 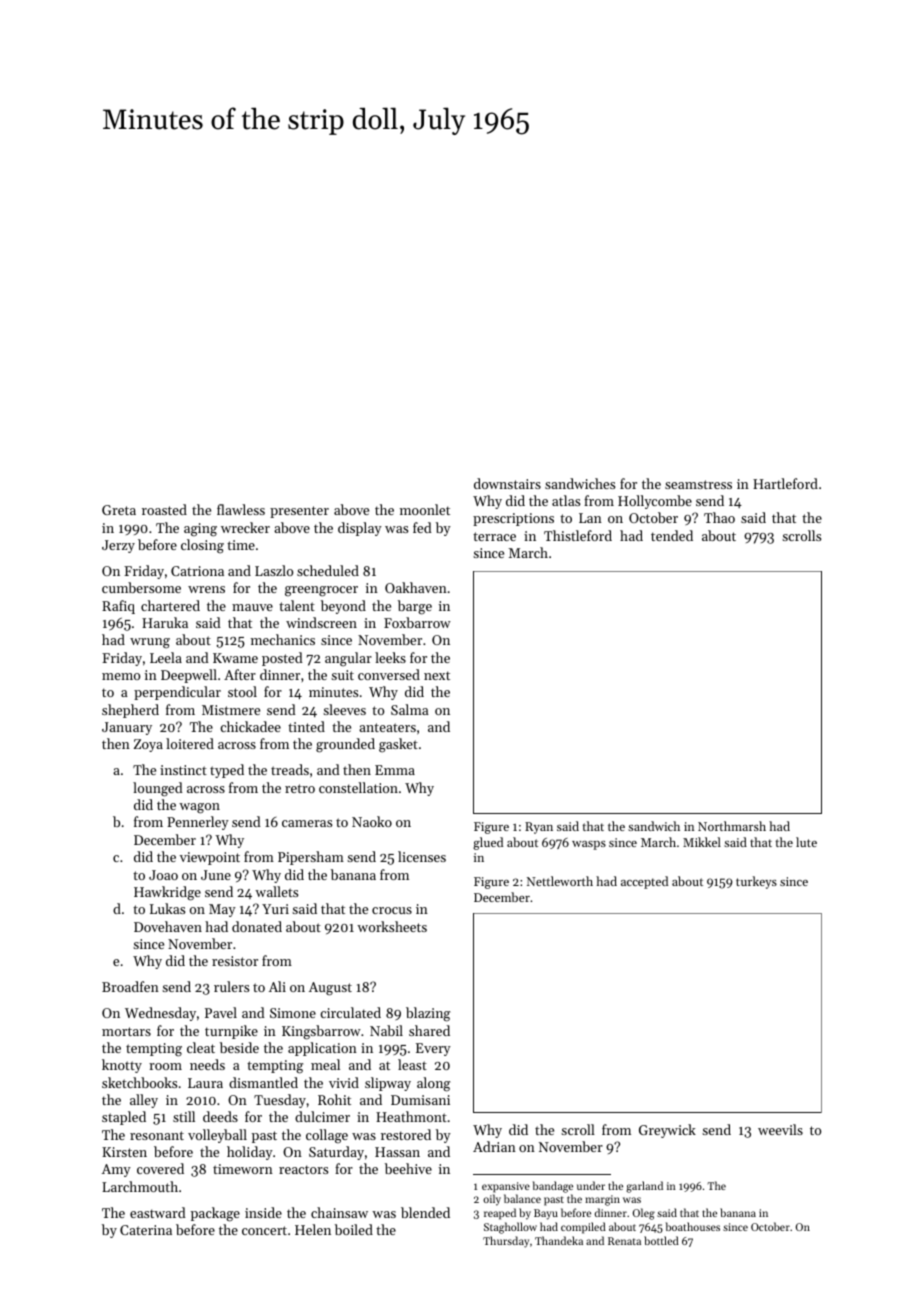 I want to click on Heathmont, so click(x=411, y=1116).
